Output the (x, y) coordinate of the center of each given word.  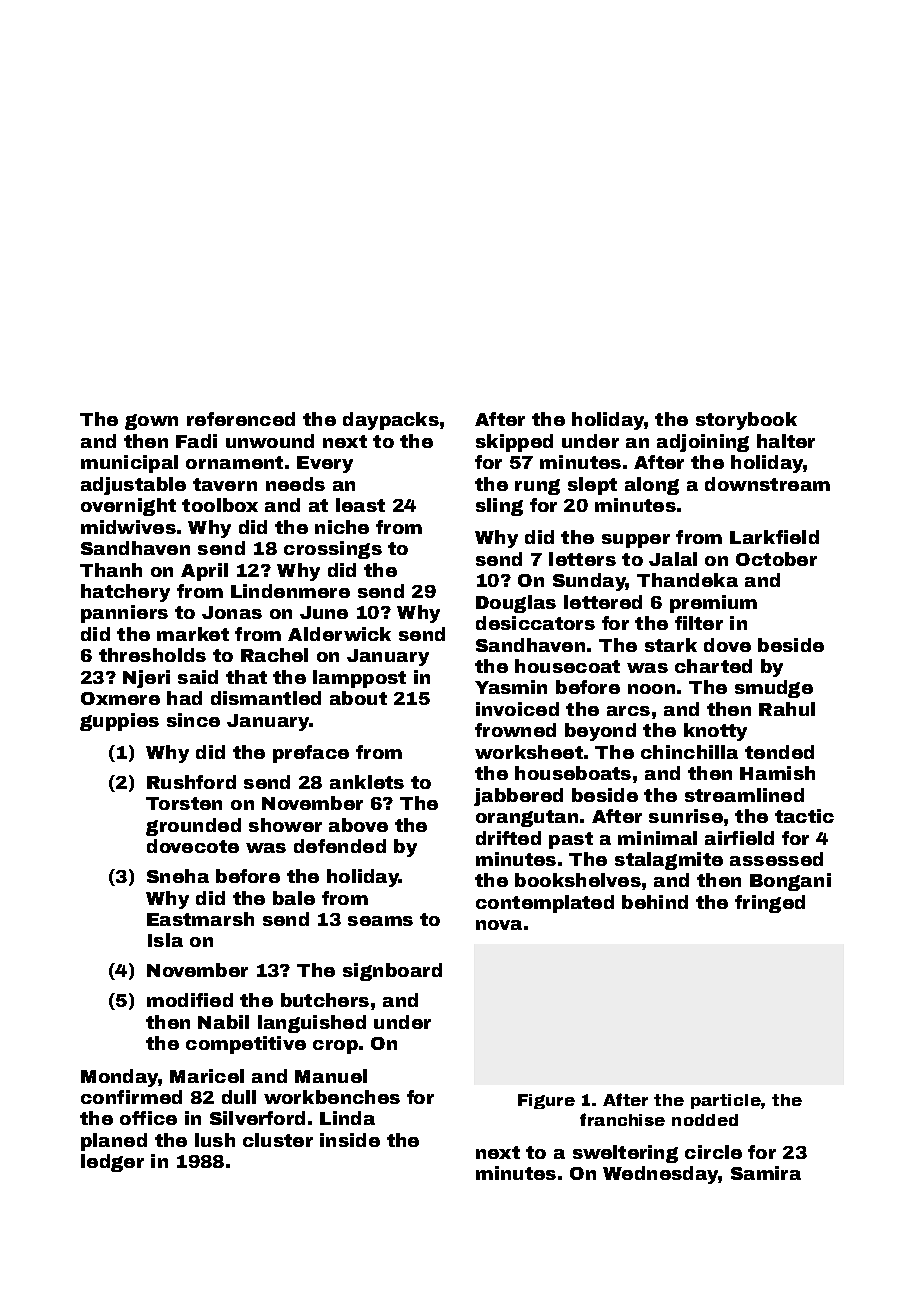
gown (151, 422)
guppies (119, 722)
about (358, 698)
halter (786, 441)
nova (499, 925)
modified (190, 1000)
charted (713, 666)
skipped (514, 443)
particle (726, 1101)
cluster (278, 1140)
